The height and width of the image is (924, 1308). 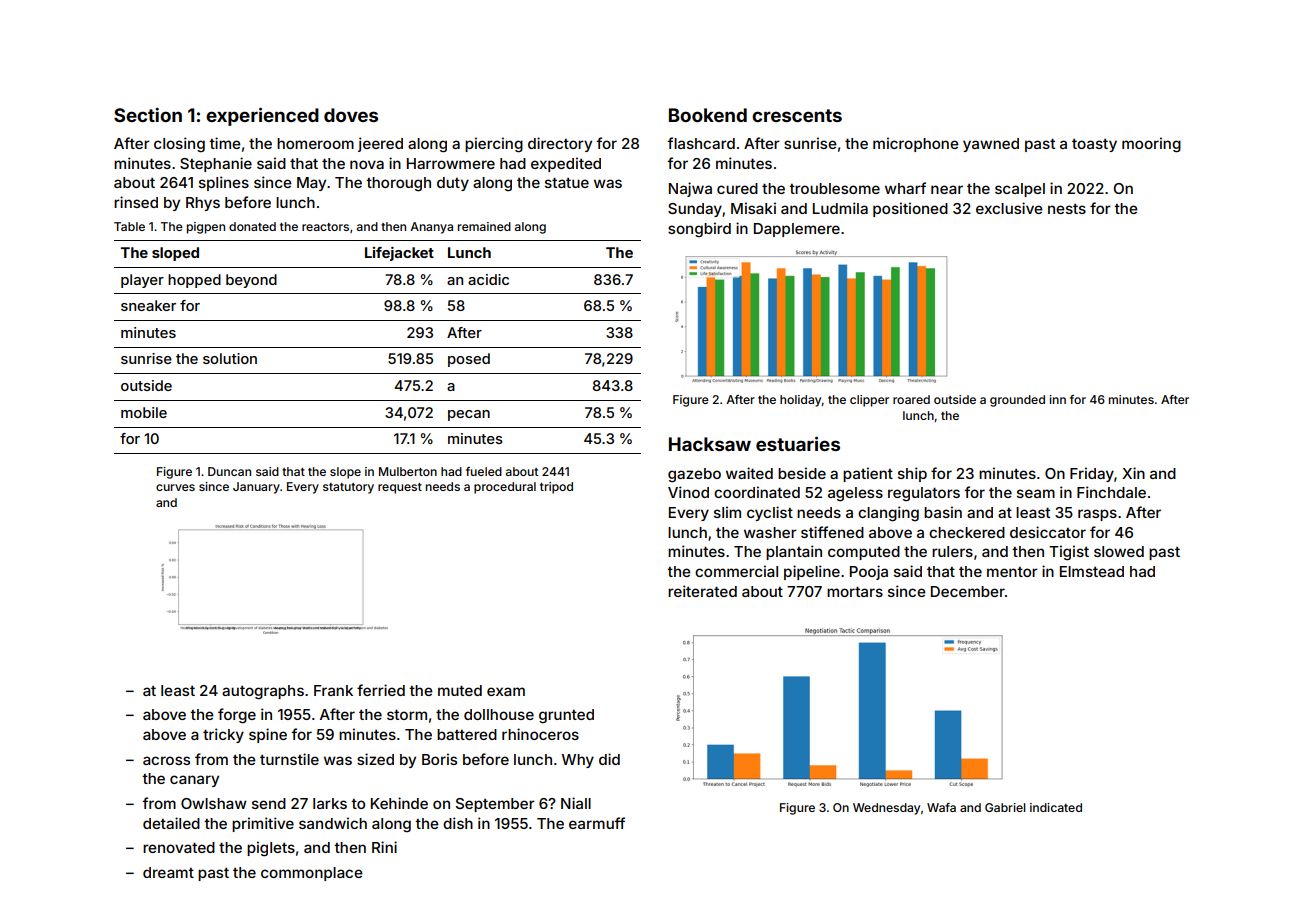 What do you see at coordinates (144, 412) in the image?
I see `mobile` at bounding box center [144, 412].
